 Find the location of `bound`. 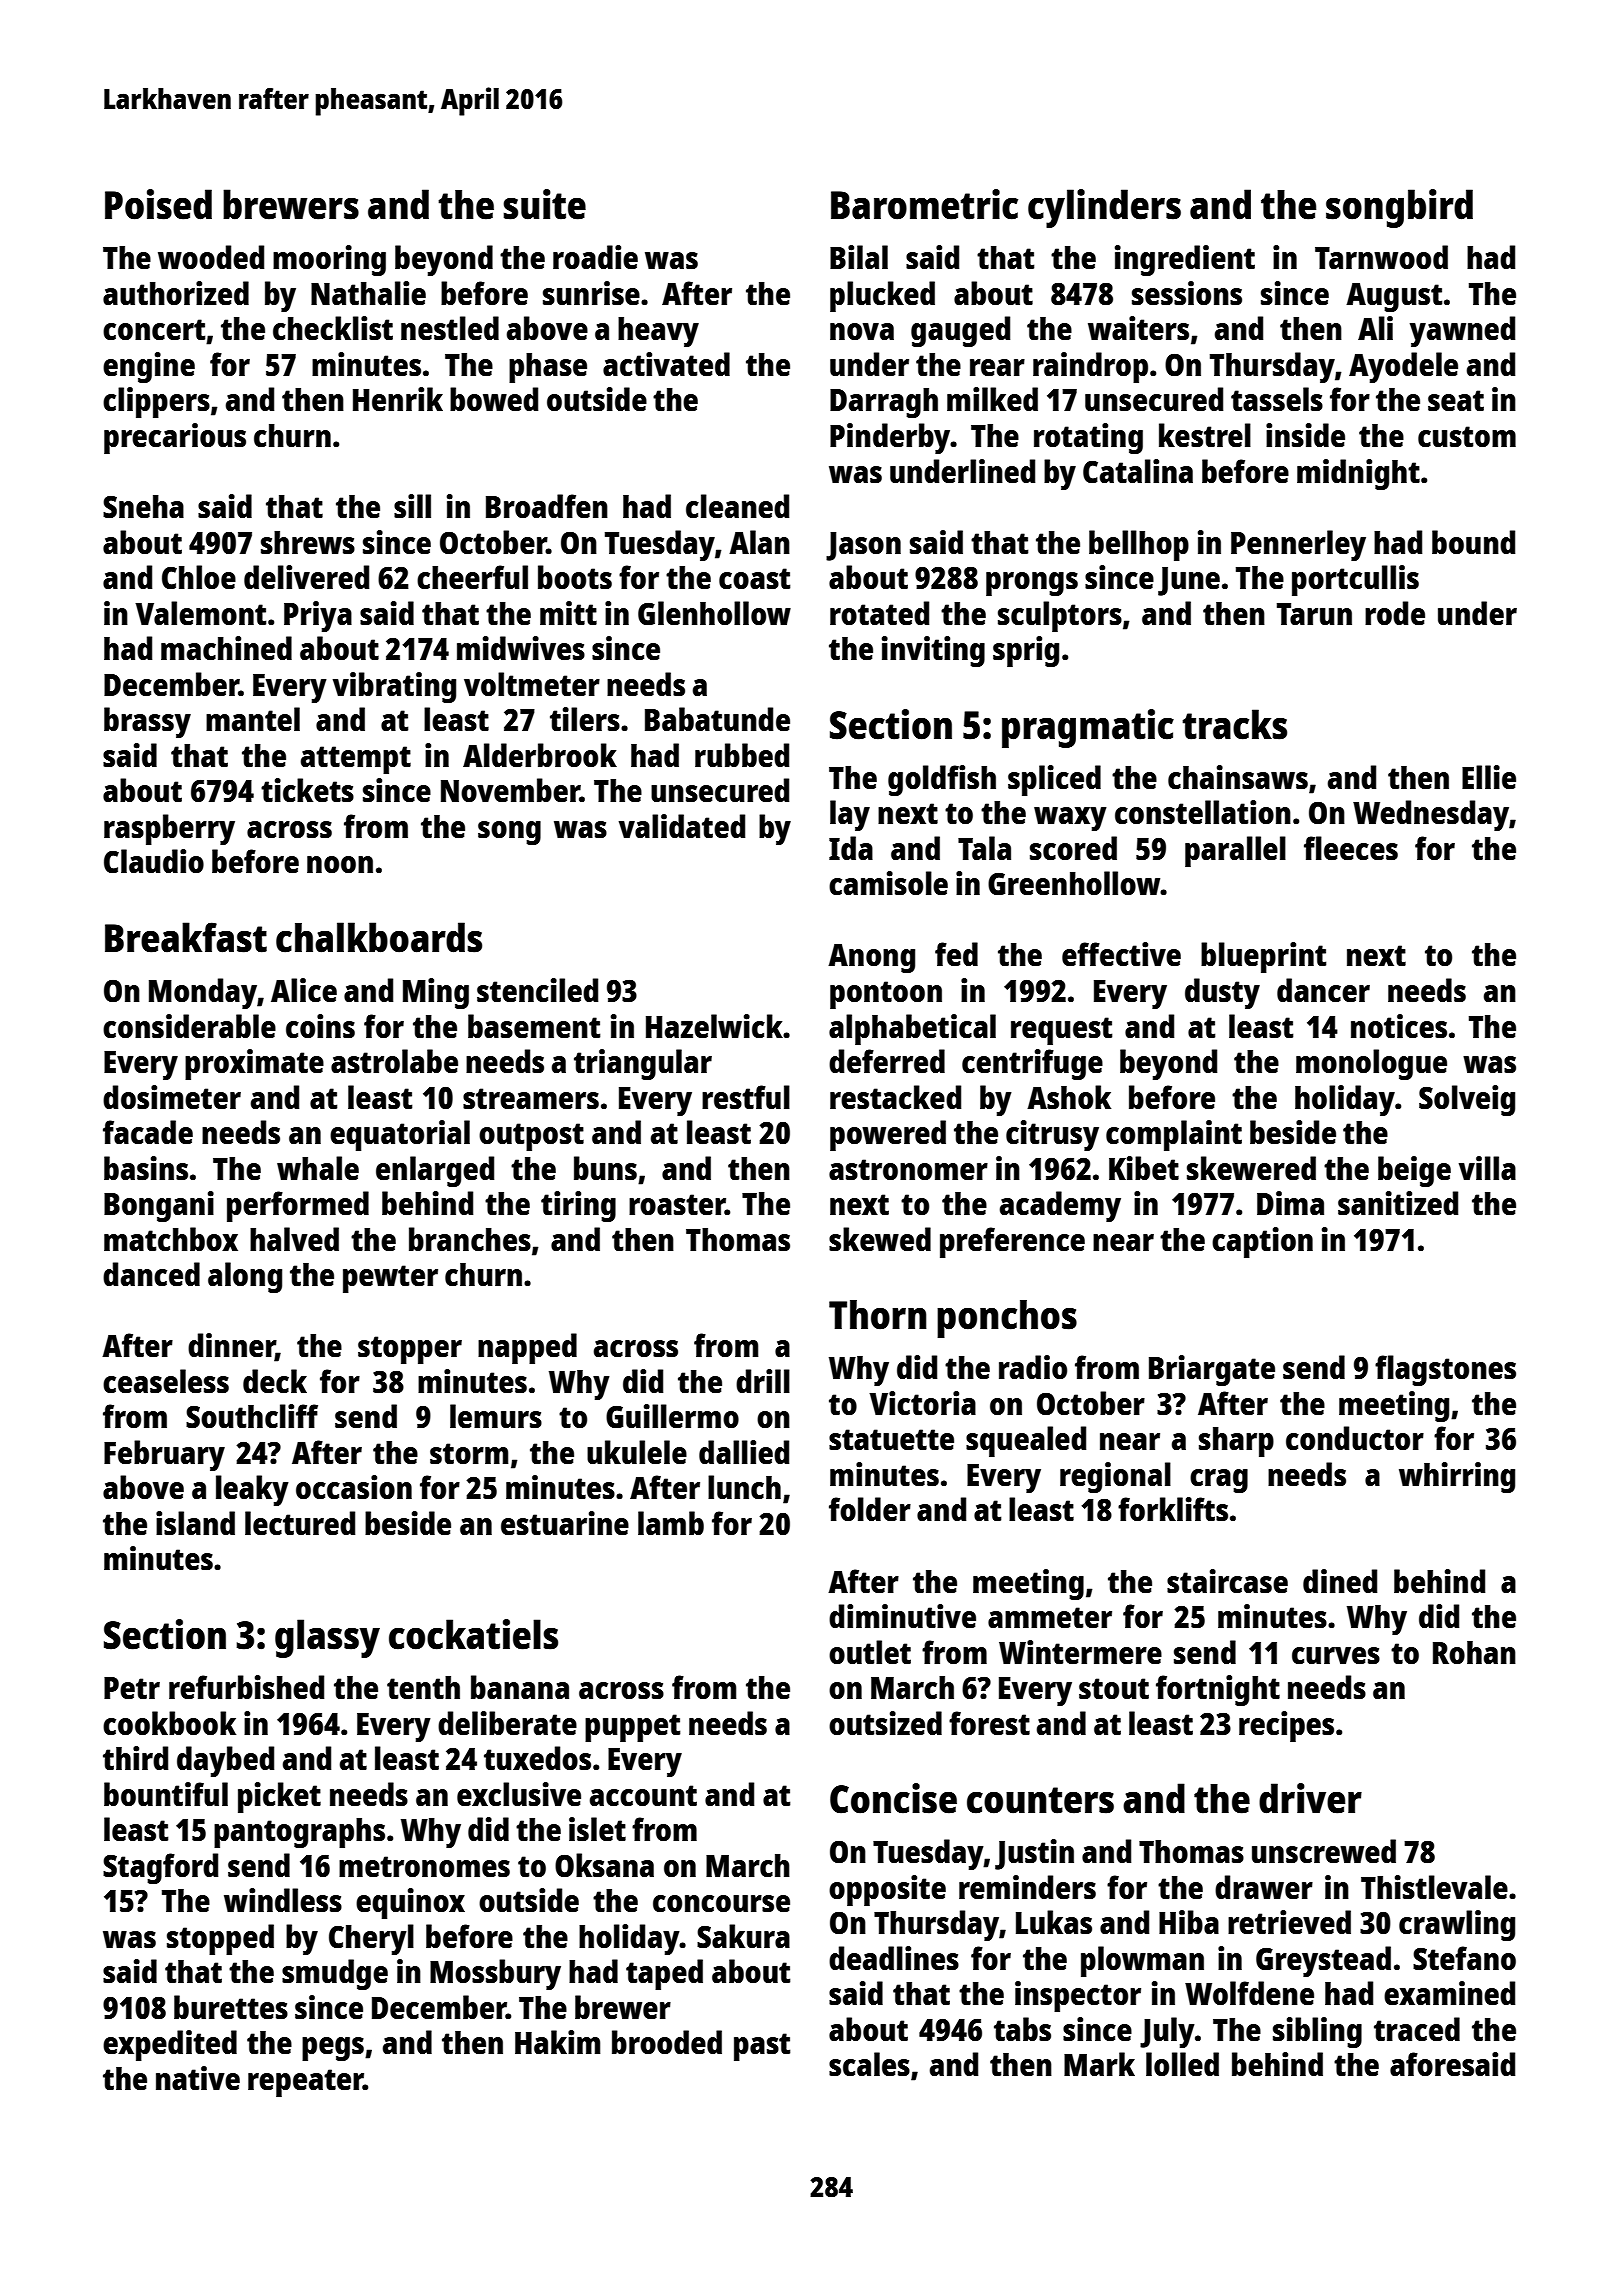

bound is located at coordinates (1473, 542).
